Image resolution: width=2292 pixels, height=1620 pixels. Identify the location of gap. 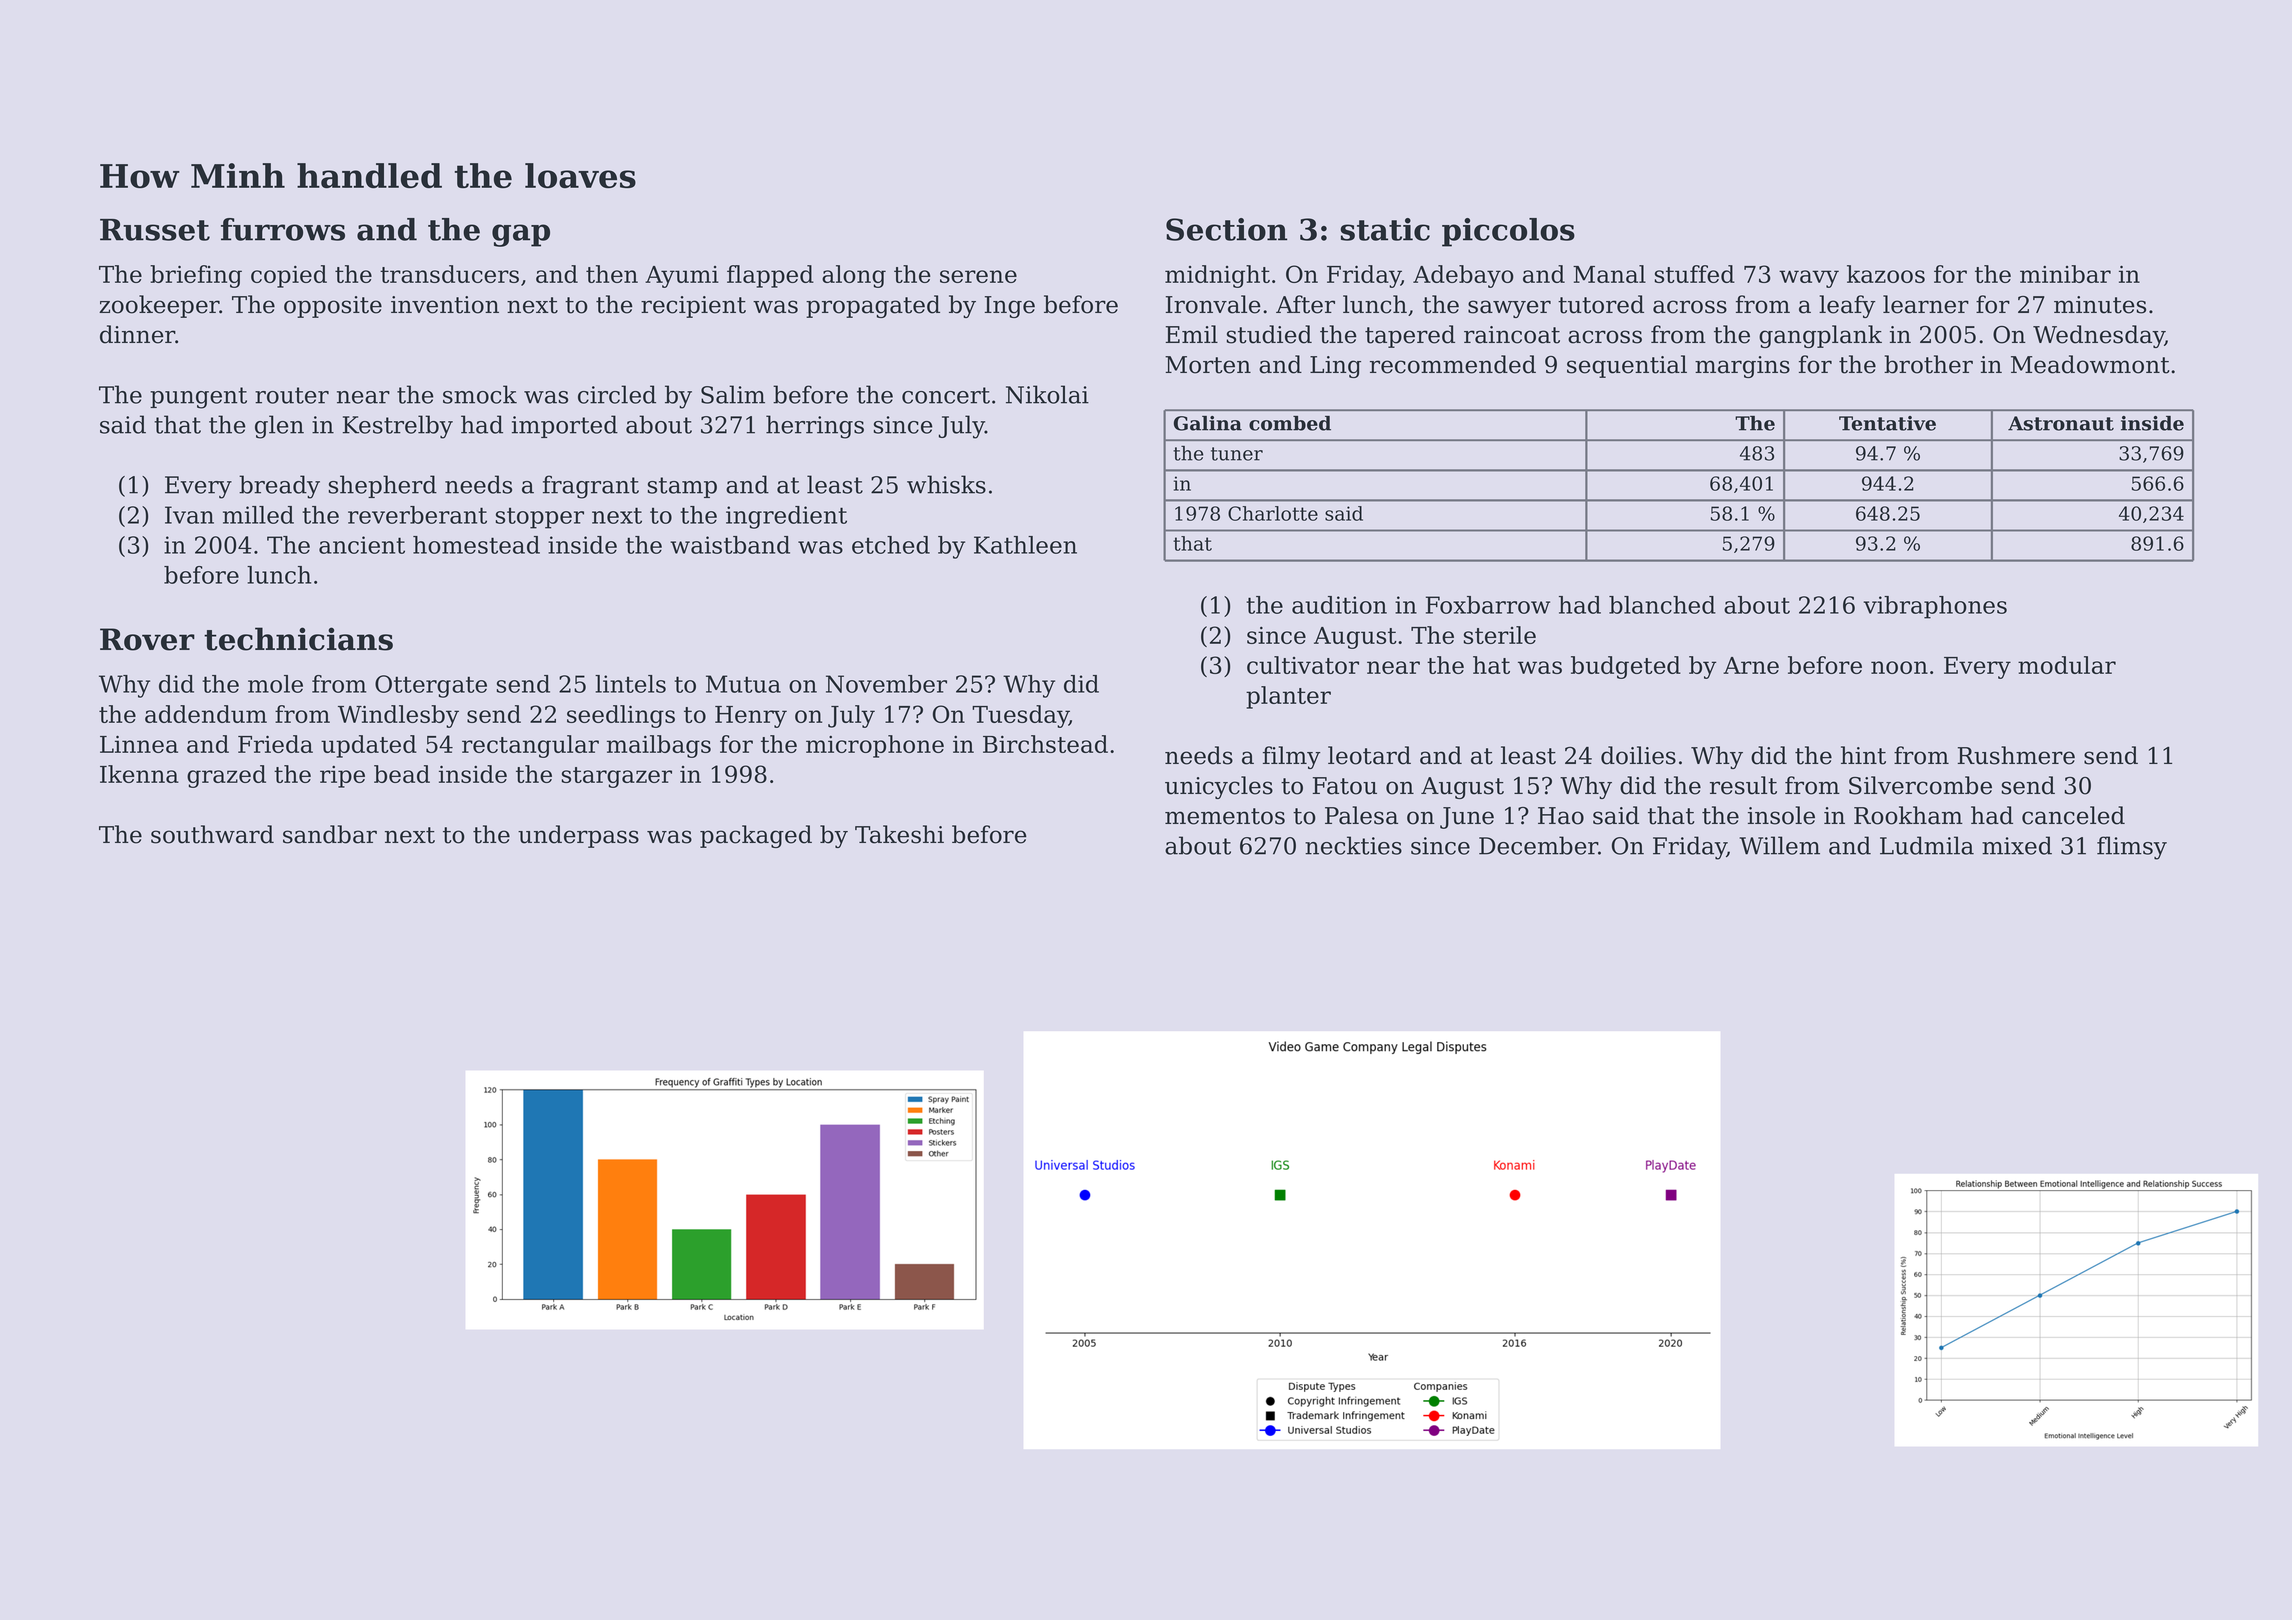
(521, 235).
